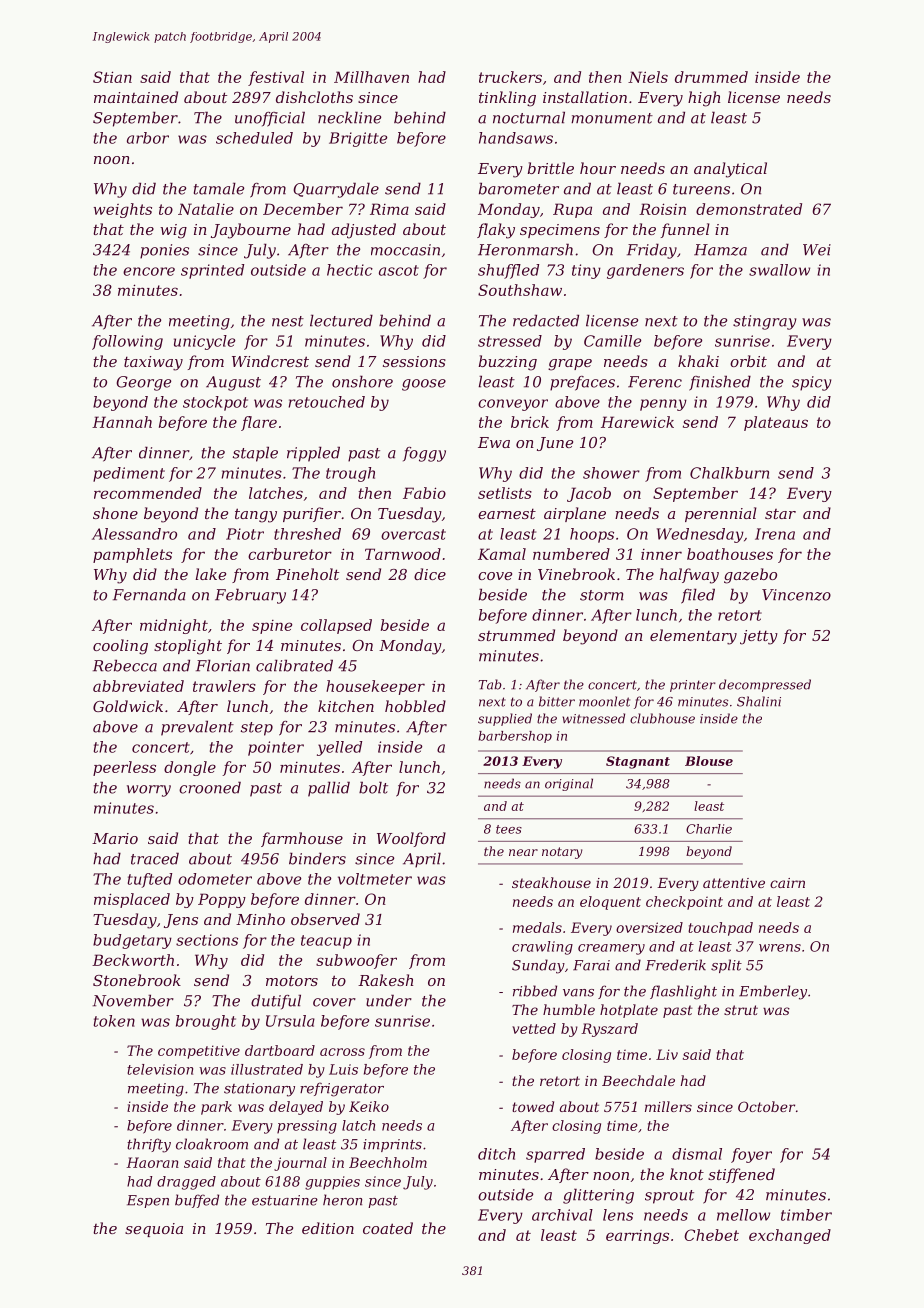  Describe the element at coordinates (542, 948) in the page. I see `crawling` at that location.
